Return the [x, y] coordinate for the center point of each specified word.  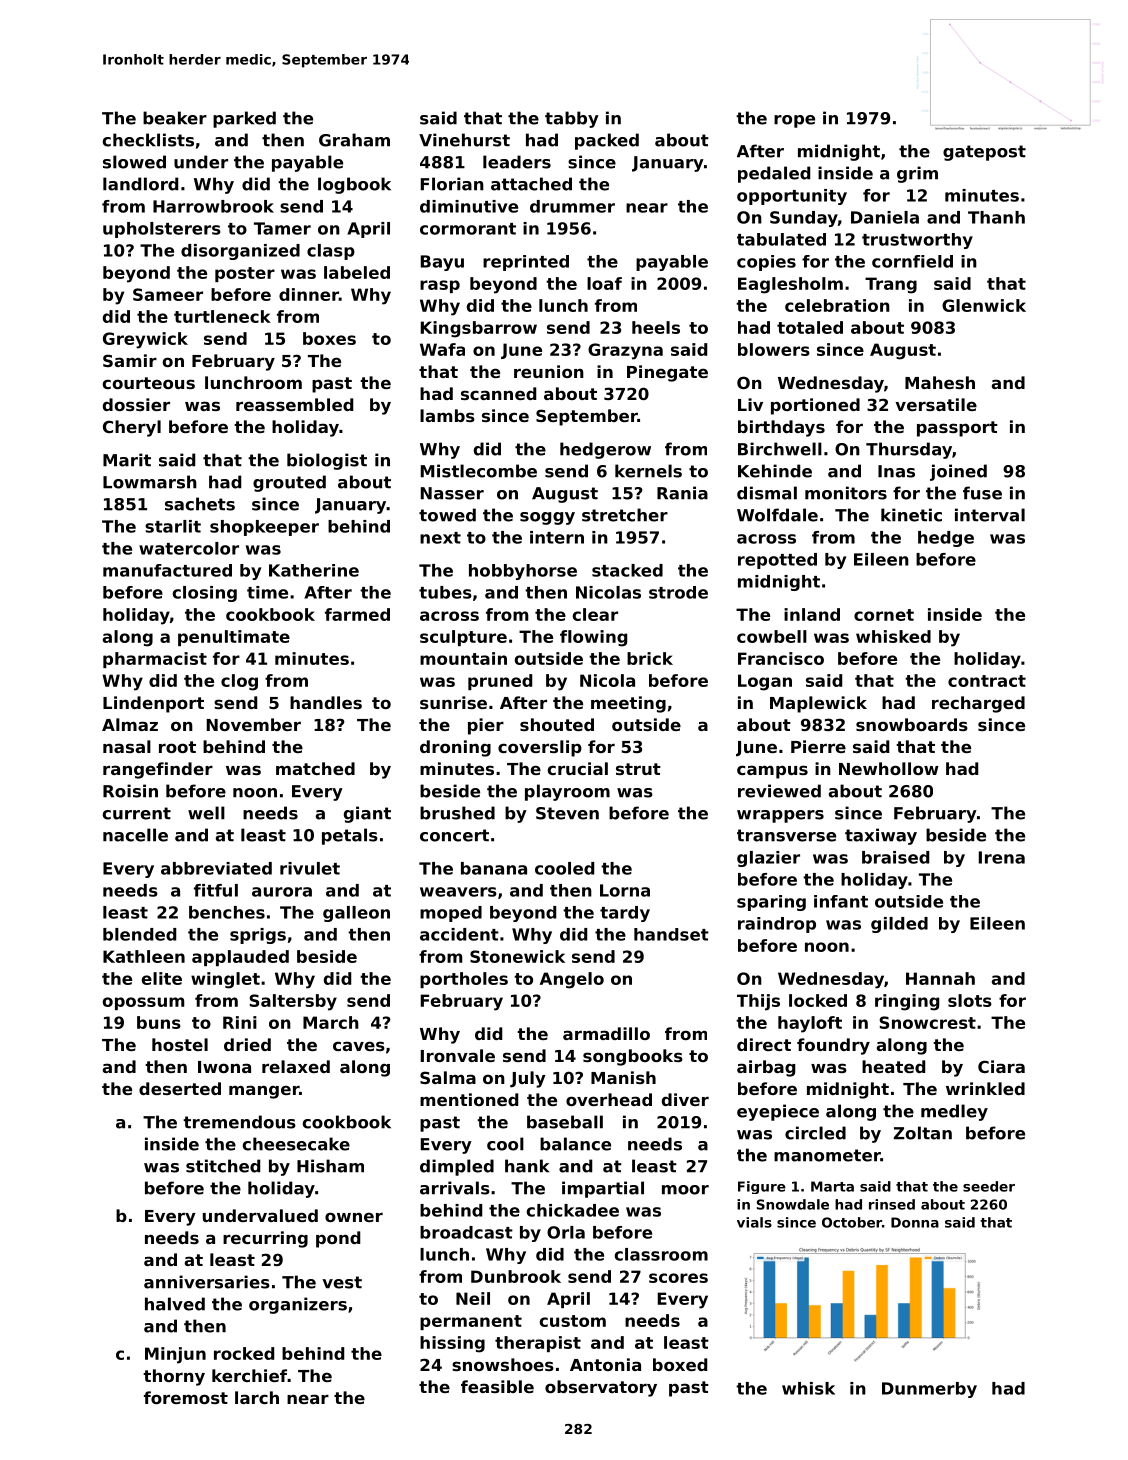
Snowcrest [927, 1022]
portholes [464, 980]
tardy [625, 914]
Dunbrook [516, 1276]
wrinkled [985, 1088]
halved [175, 1304]
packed [607, 141]
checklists [148, 140]
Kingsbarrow [479, 329]
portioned [815, 406]
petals [350, 836]
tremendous [239, 1122]
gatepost [984, 153]
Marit [127, 460]
